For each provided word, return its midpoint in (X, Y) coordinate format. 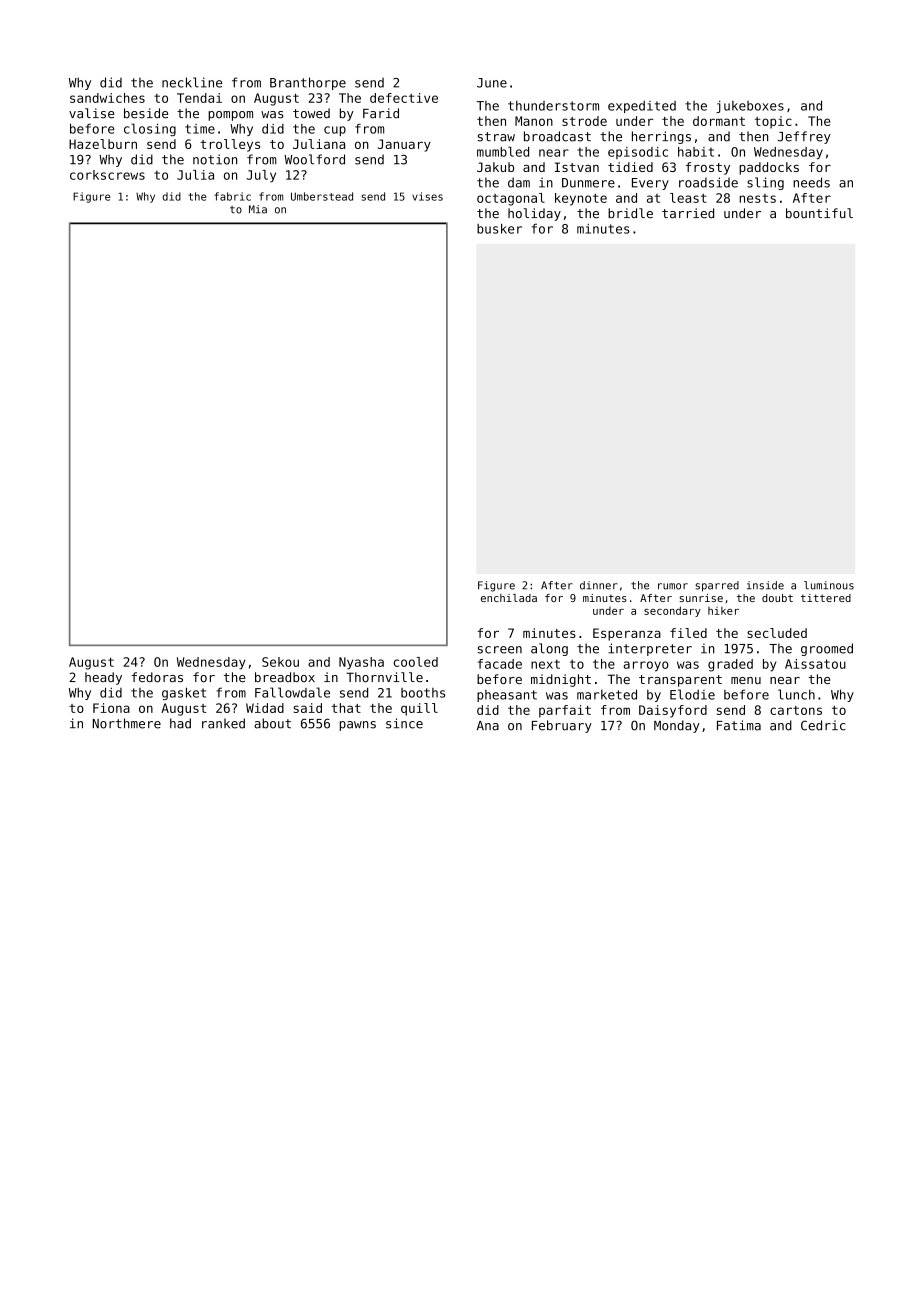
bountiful (819, 213)
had (180, 723)
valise (91, 113)
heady (103, 678)
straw (496, 137)
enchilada (509, 598)
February (562, 726)
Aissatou (815, 664)
